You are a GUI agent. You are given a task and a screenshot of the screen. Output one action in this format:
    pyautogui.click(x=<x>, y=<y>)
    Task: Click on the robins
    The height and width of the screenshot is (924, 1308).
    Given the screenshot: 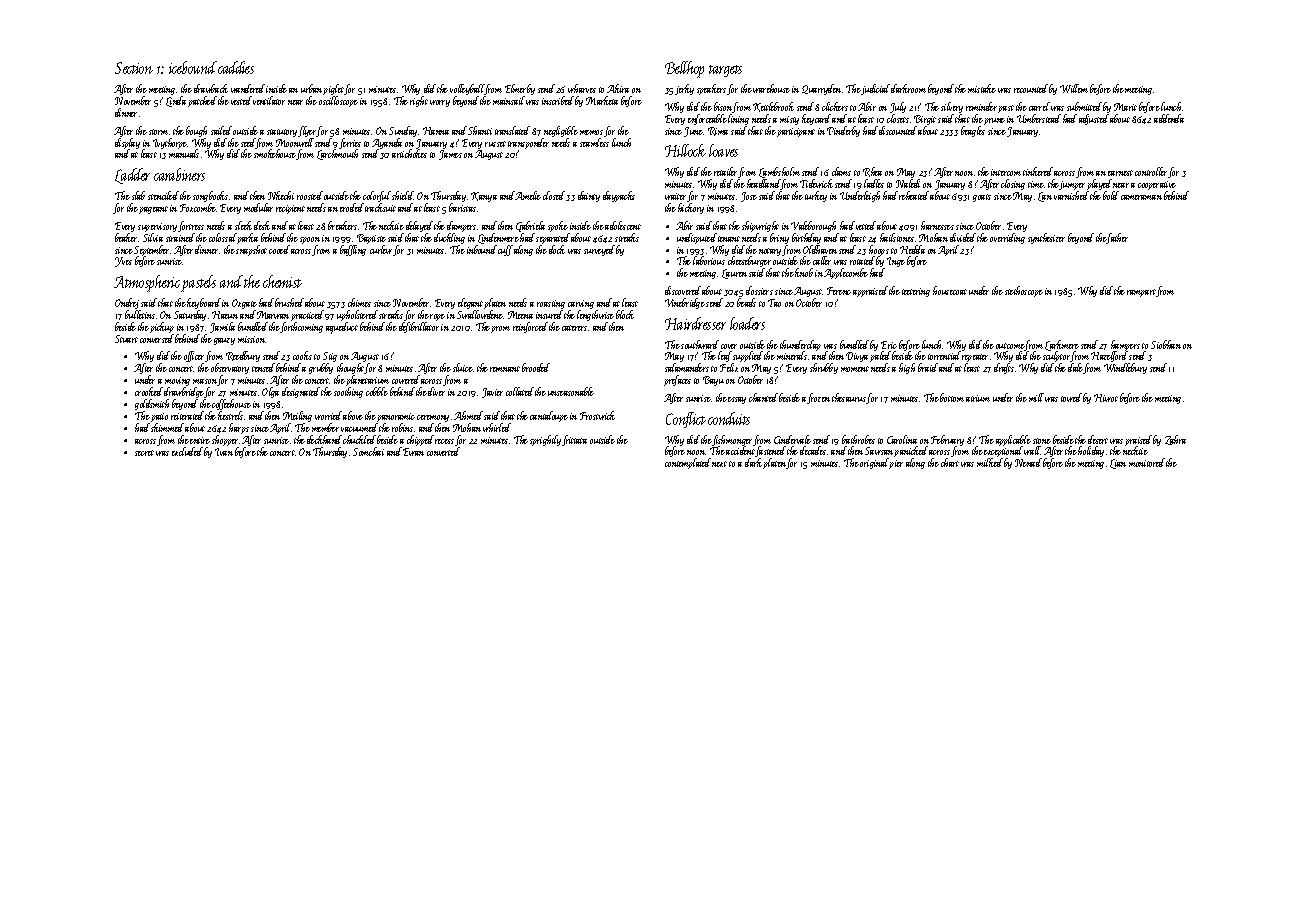 What is the action you would take?
    pyautogui.click(x=402, y=427)
